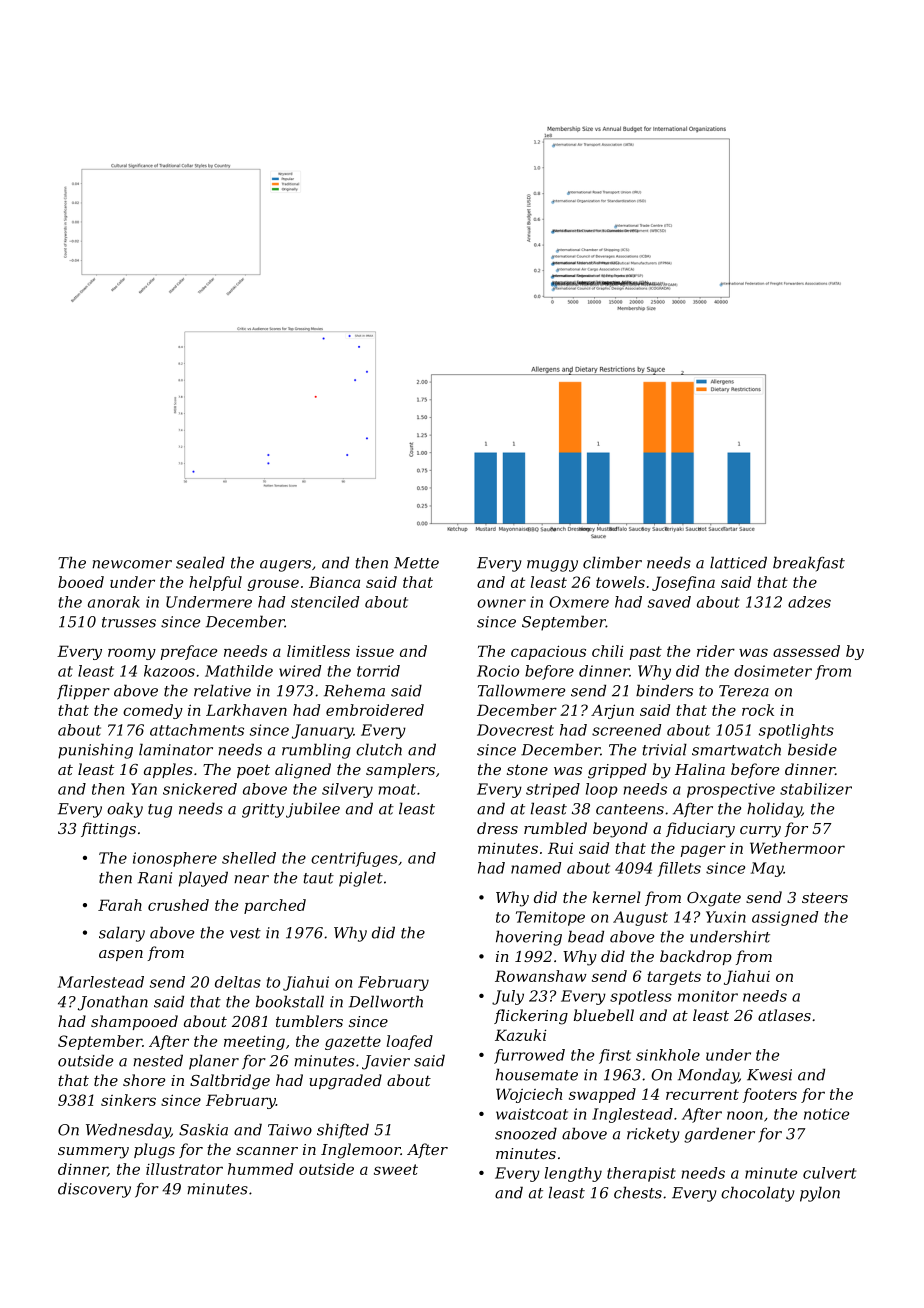 This document has height=1308, width=924. What do you see at coordinates (375, 651) in the document?
I see `issue` at bounding box center [375, 651].
